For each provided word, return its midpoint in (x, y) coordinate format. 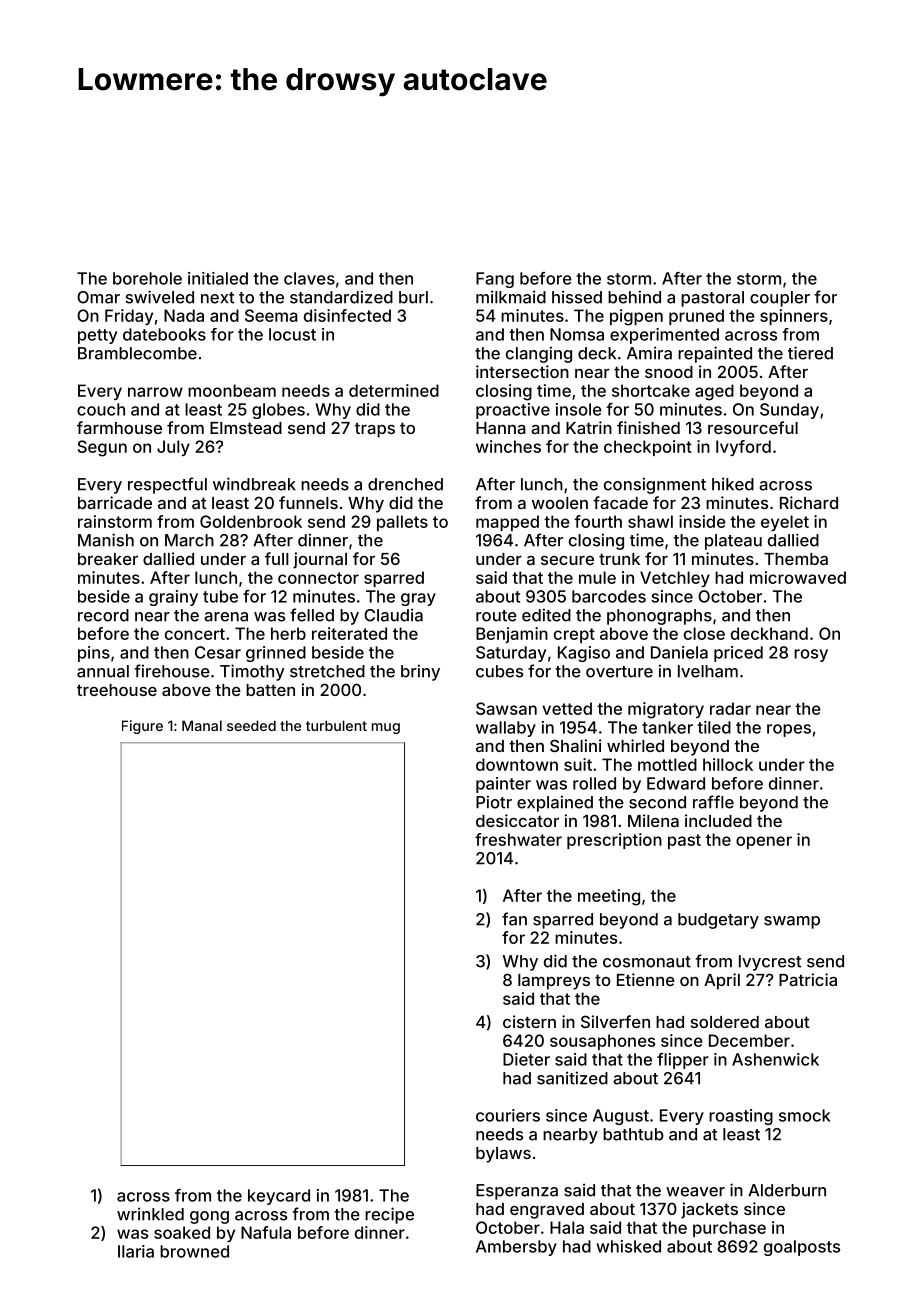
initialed (218, 278)
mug (386, 728)
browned (194, 1251)
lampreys (554, 982)
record (103, 615)
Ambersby (516, 1248)
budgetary (718, 921)
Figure (142, 727)
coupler (780, 299)
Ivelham (708, 671)
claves (309, 278)
